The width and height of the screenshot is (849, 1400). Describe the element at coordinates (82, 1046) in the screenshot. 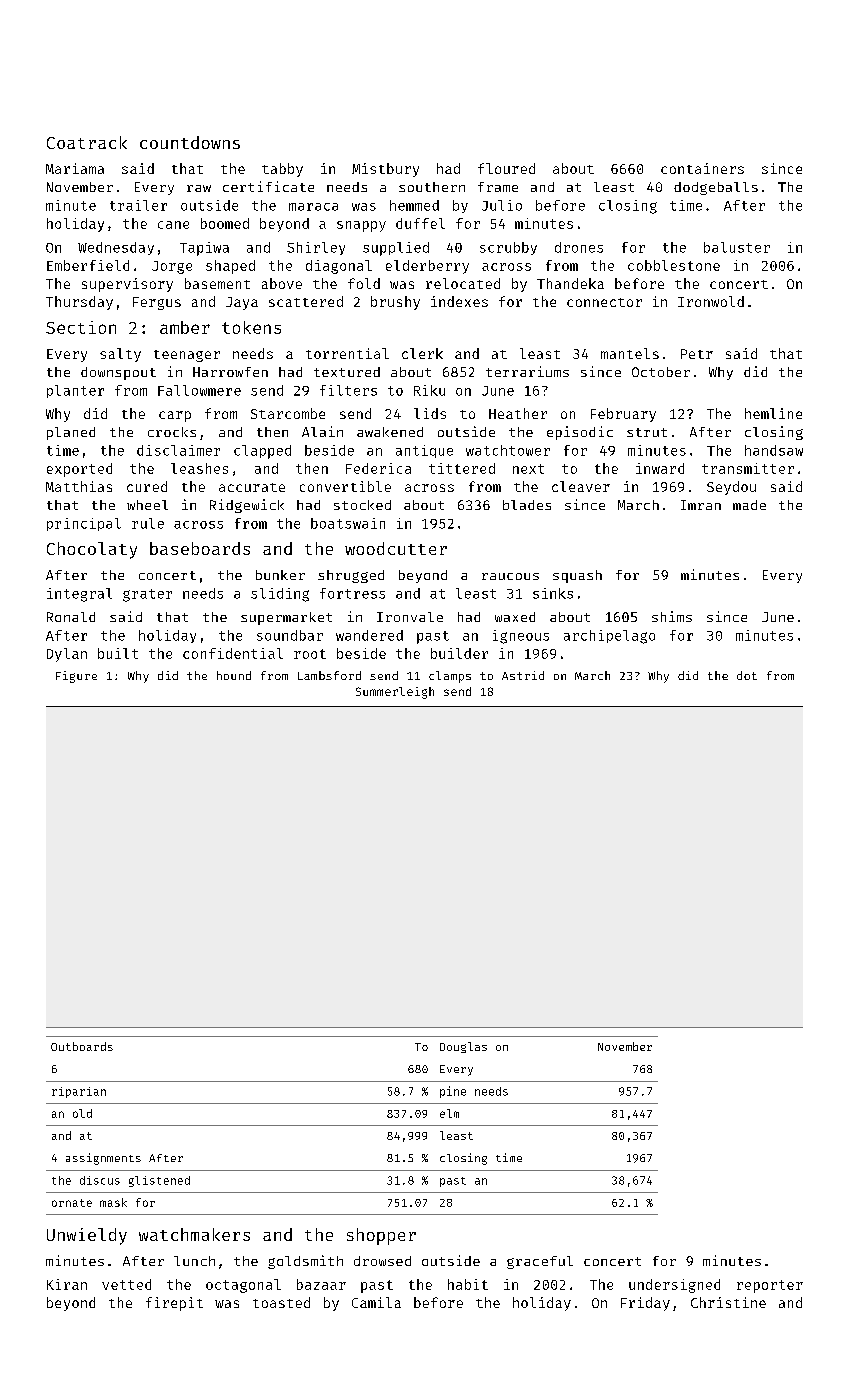

I see `Outboards` at that location.
